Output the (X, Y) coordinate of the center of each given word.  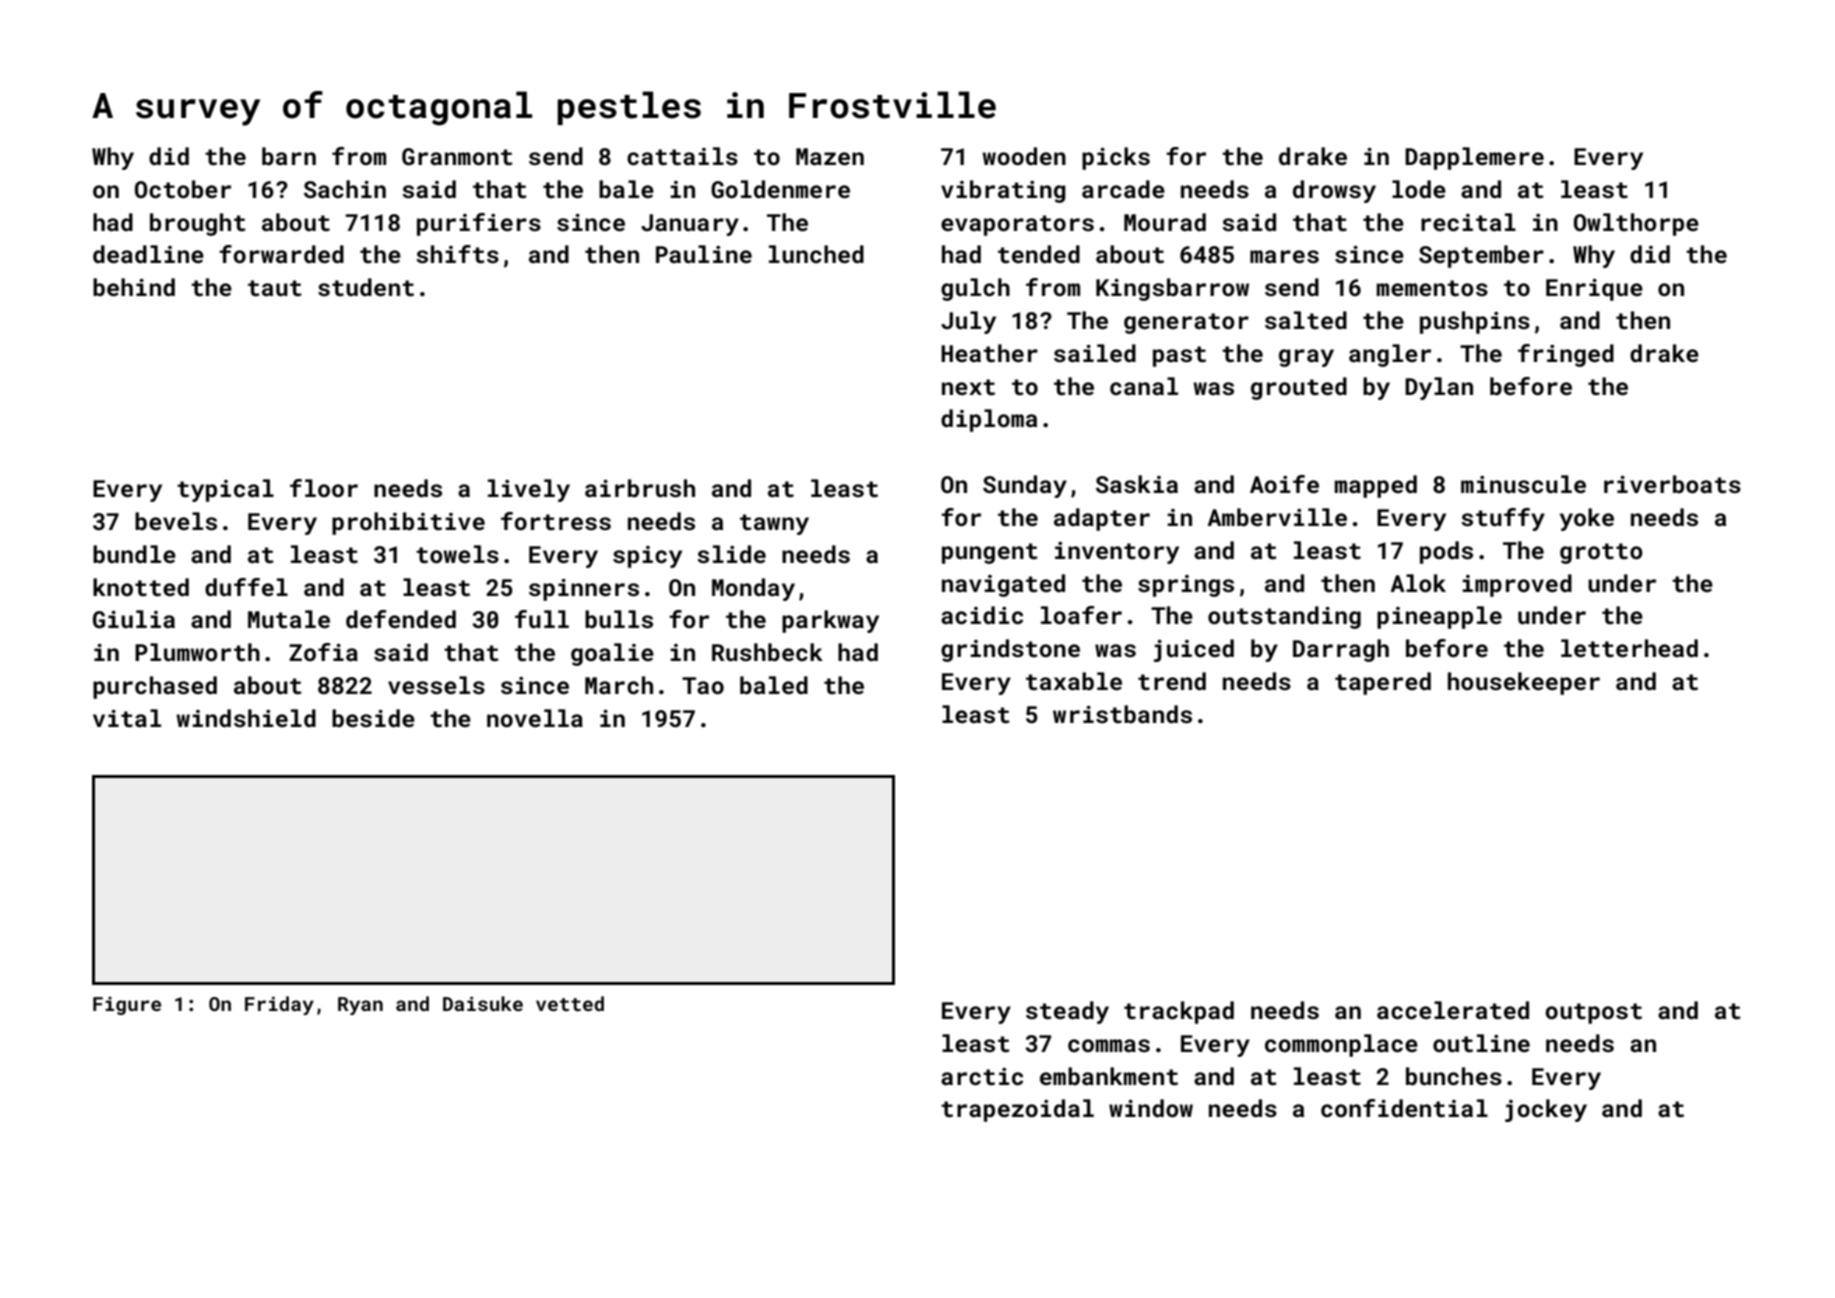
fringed (1566, 355)
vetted (570, 1003)
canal (1144, 386)
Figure (127, 1006)
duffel (246, 587)
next (968, 387)
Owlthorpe (1636, 224)
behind (134, 287)
